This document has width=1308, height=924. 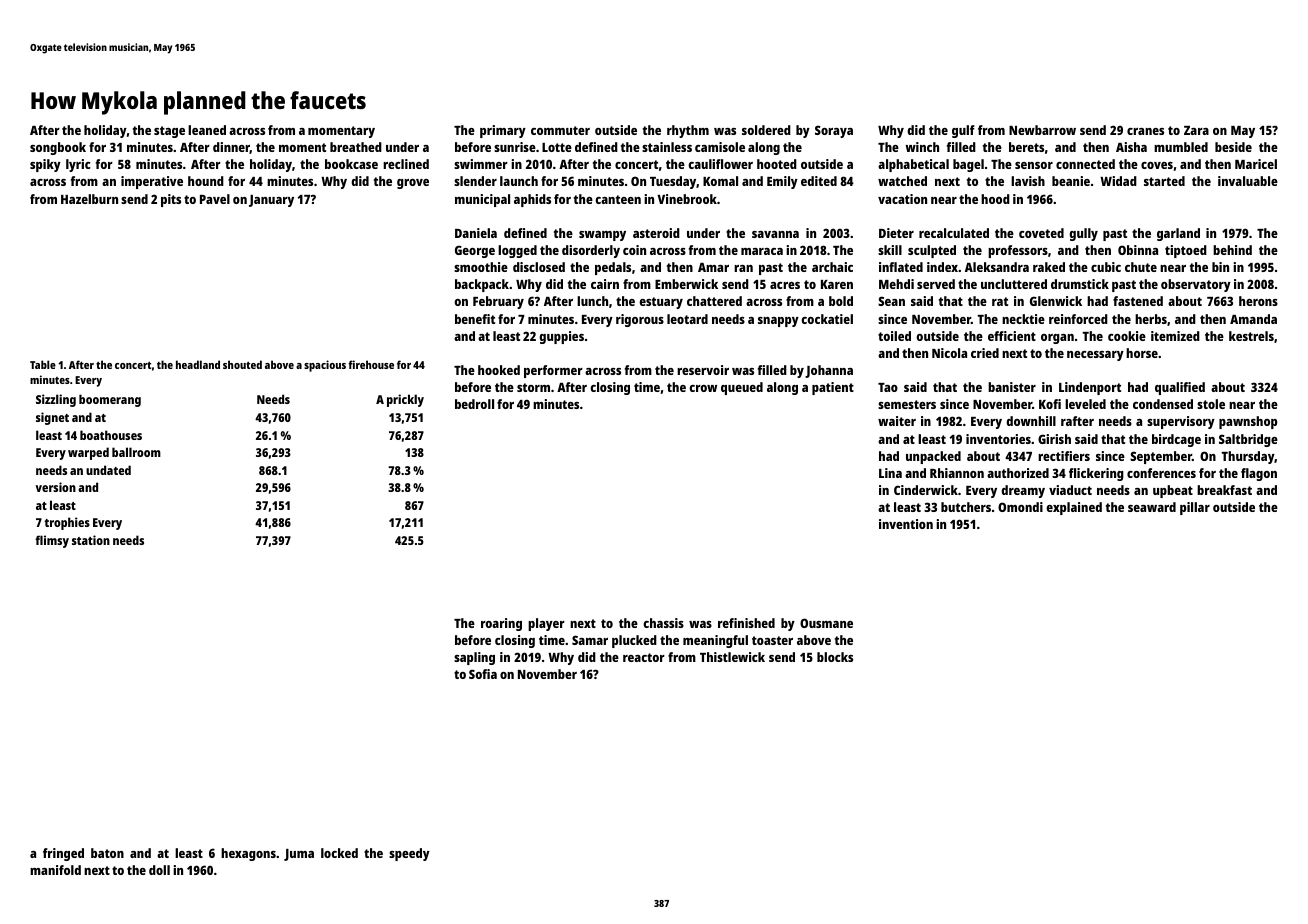 What do you see at coordinates (667, 147) in the document?
I see `stainless` at bounding box center [667, 147].
